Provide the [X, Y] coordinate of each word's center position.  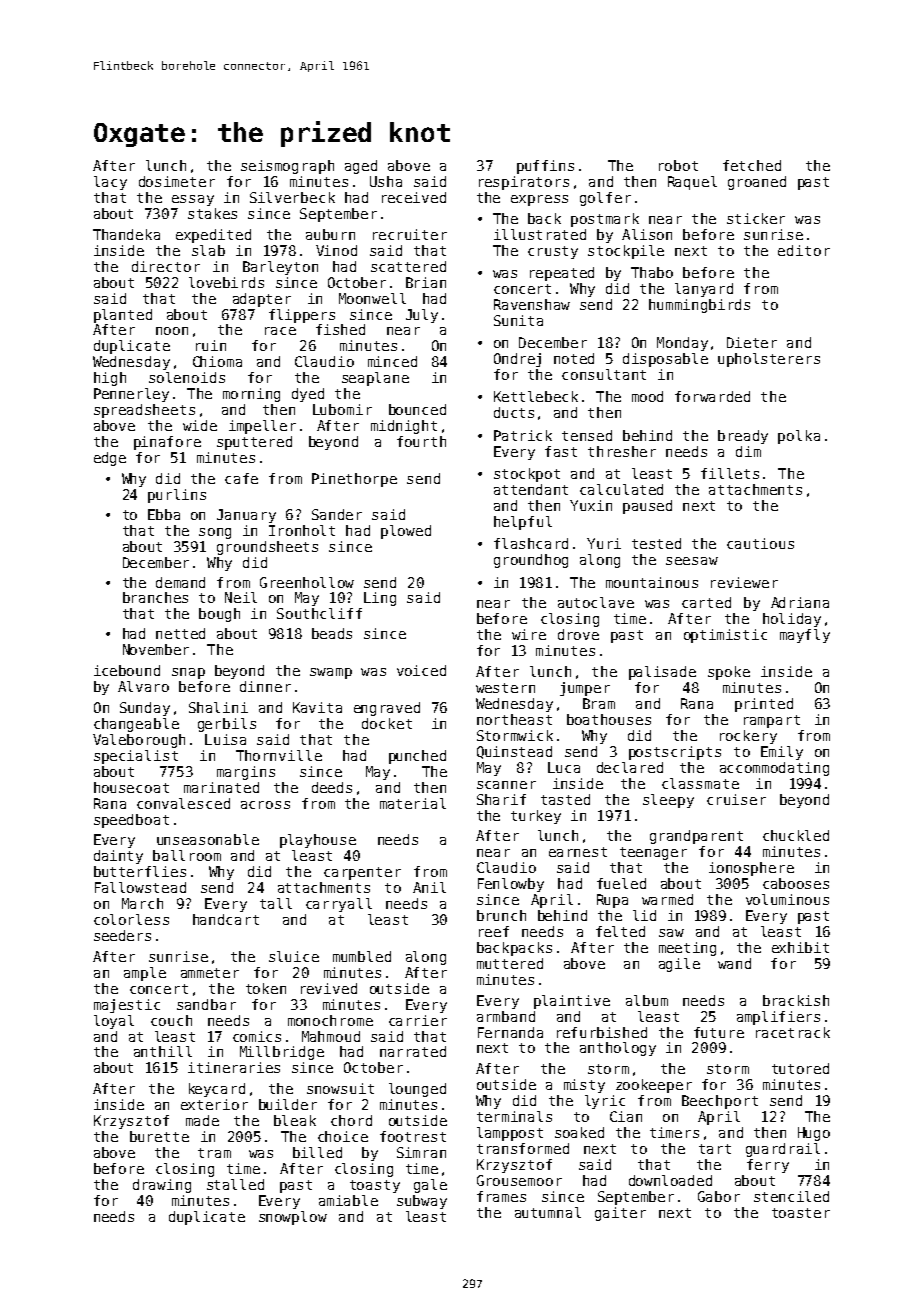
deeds [332, 787]
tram [214, 1153]
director [166, 266]
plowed [406, 532]
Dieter [752, 342]
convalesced [183, 803]
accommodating [774, 769]
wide [200, 425]
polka [799, 437]
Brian [426, 282]
